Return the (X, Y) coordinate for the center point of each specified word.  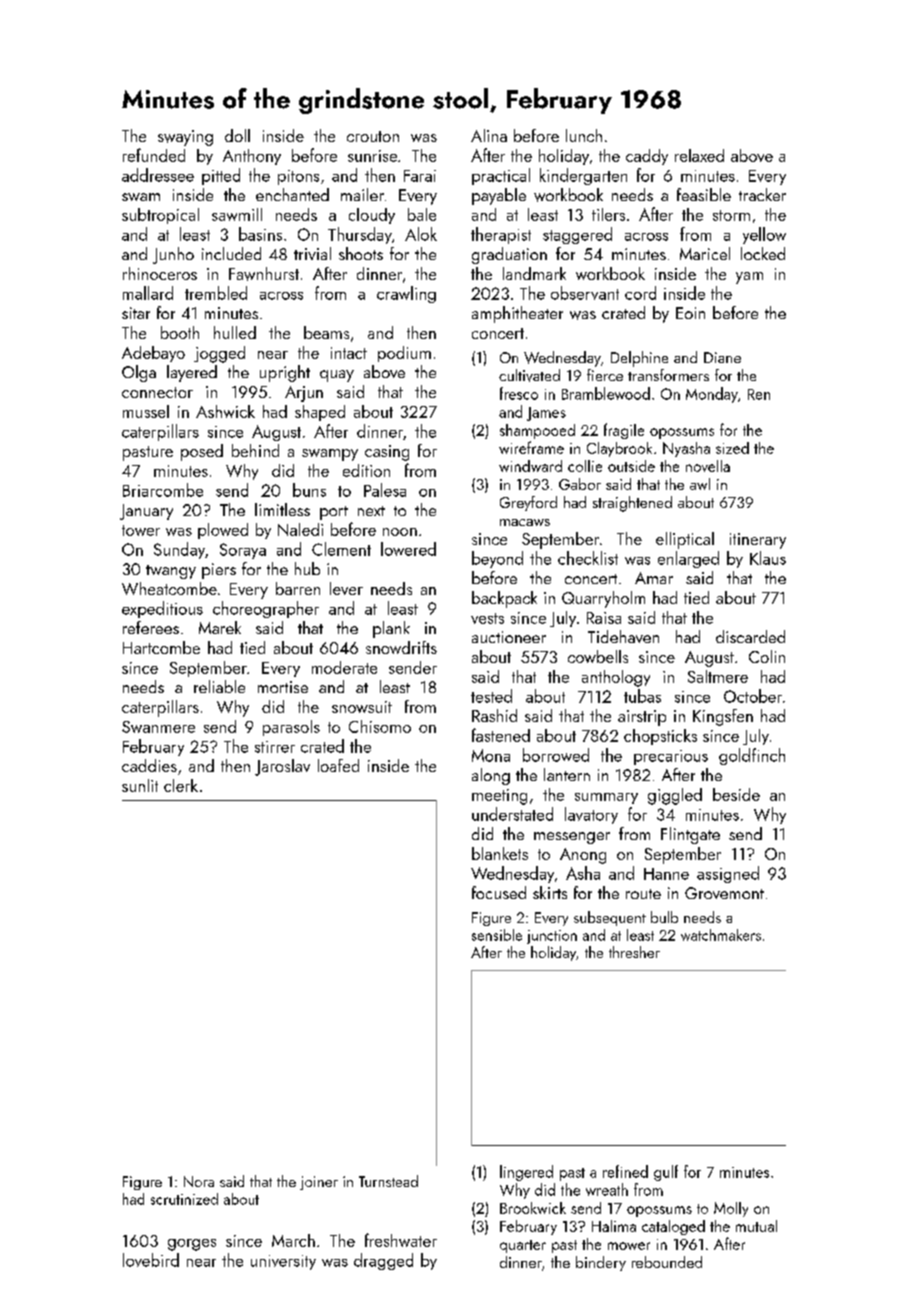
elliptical (685, 540)
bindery (601, 1263)
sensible (497, 935)
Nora (199, 1181)
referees (151, 627)
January (146, 512)
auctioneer (509, 637)
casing (387, 453)
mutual (756, 1226)
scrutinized (184, 1199)
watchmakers (721, 935)
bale (422, 214)
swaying (185, 138)
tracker (762, 194)
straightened (632, 504)
